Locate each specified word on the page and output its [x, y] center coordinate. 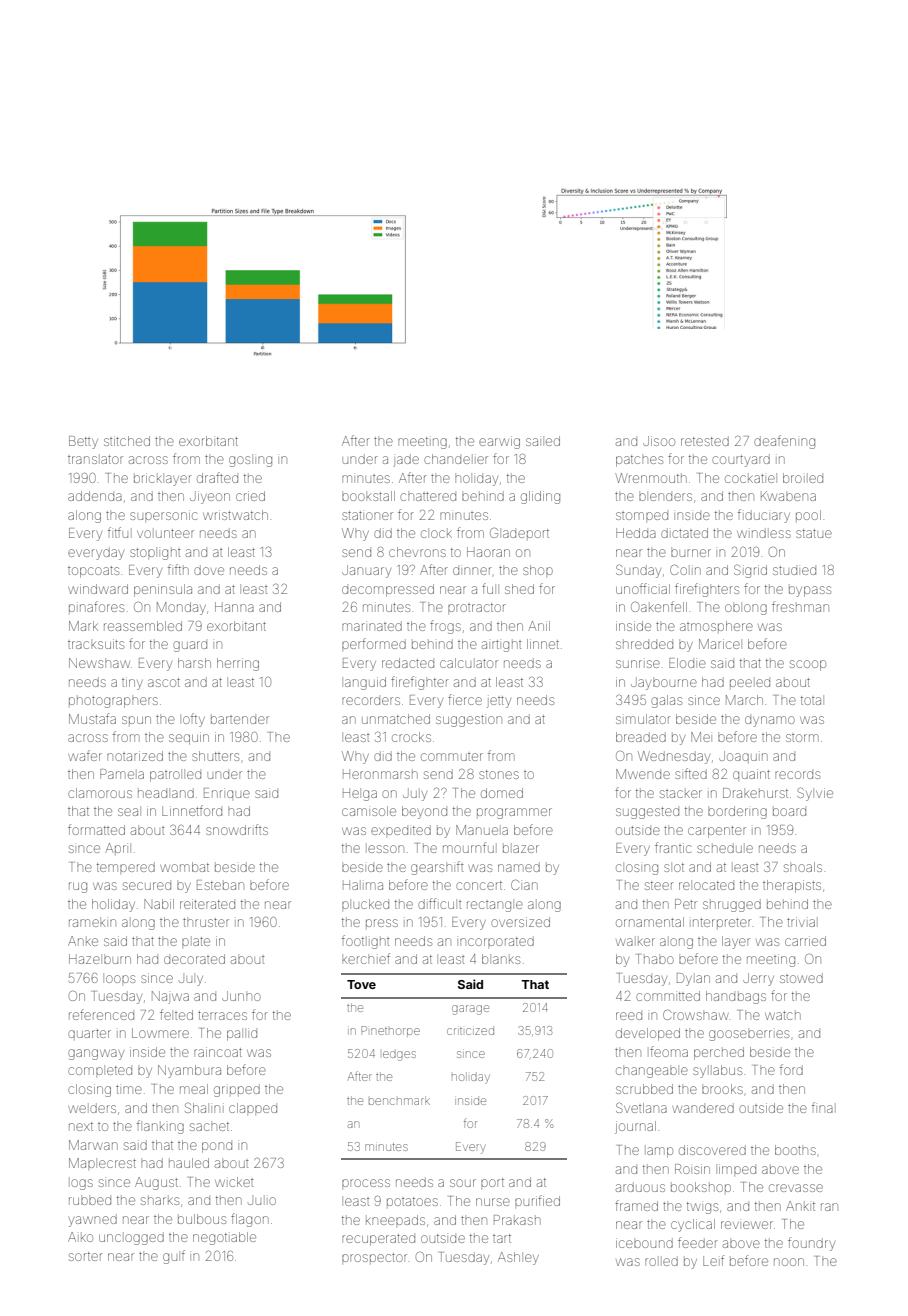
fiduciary [764, 516]
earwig [499, 442]
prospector [374, 1257]
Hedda [636, 533]
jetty [499, 702]
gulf [174, 1257]
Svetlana [641, 1107]
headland [166, 793]
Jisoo [659, 441]
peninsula [163, 590]
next [81, 1126]
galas [666, 701]
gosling [250, 461]
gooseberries [749, 1035]
